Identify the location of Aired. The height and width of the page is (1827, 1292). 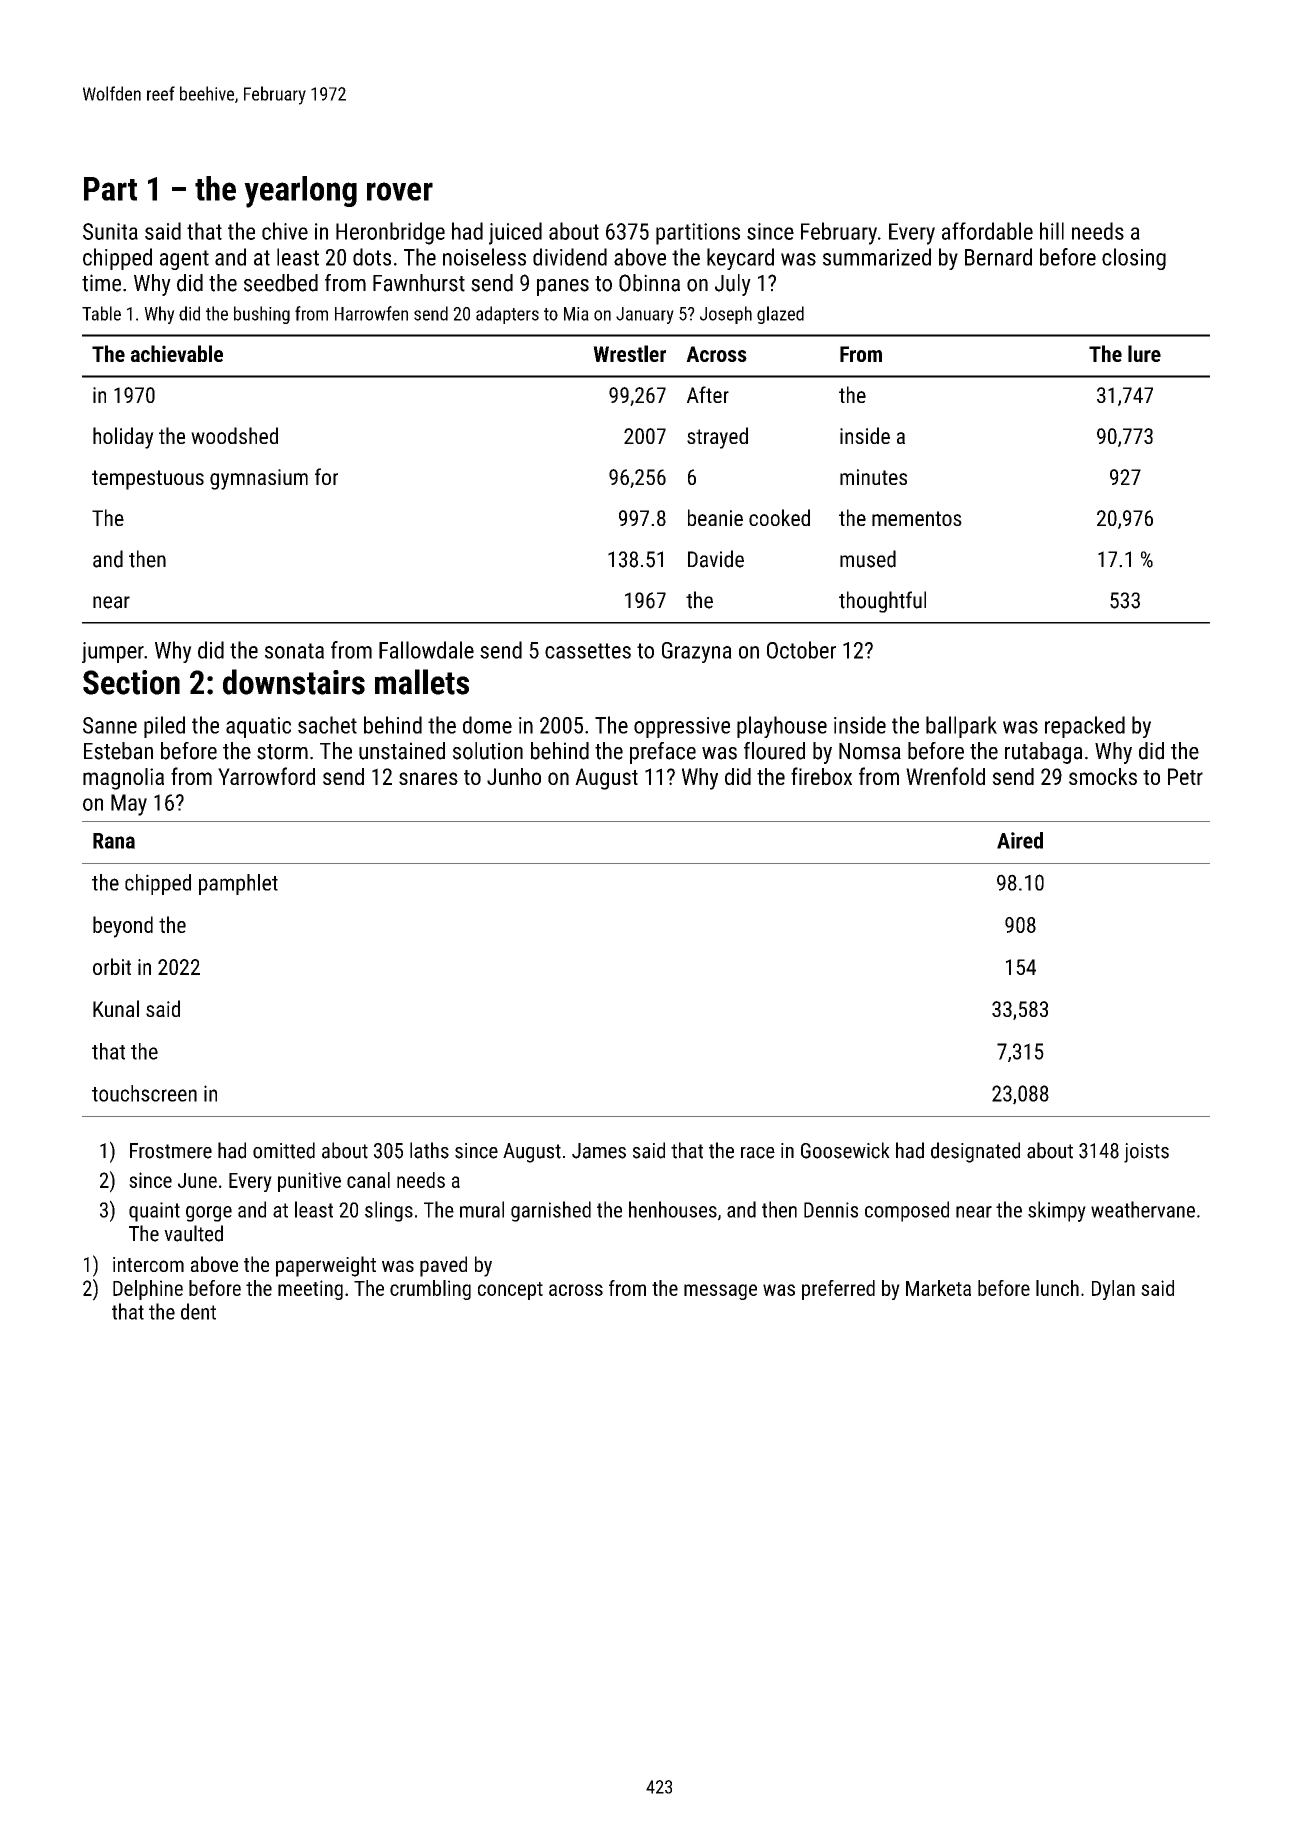
(1020, 840).
